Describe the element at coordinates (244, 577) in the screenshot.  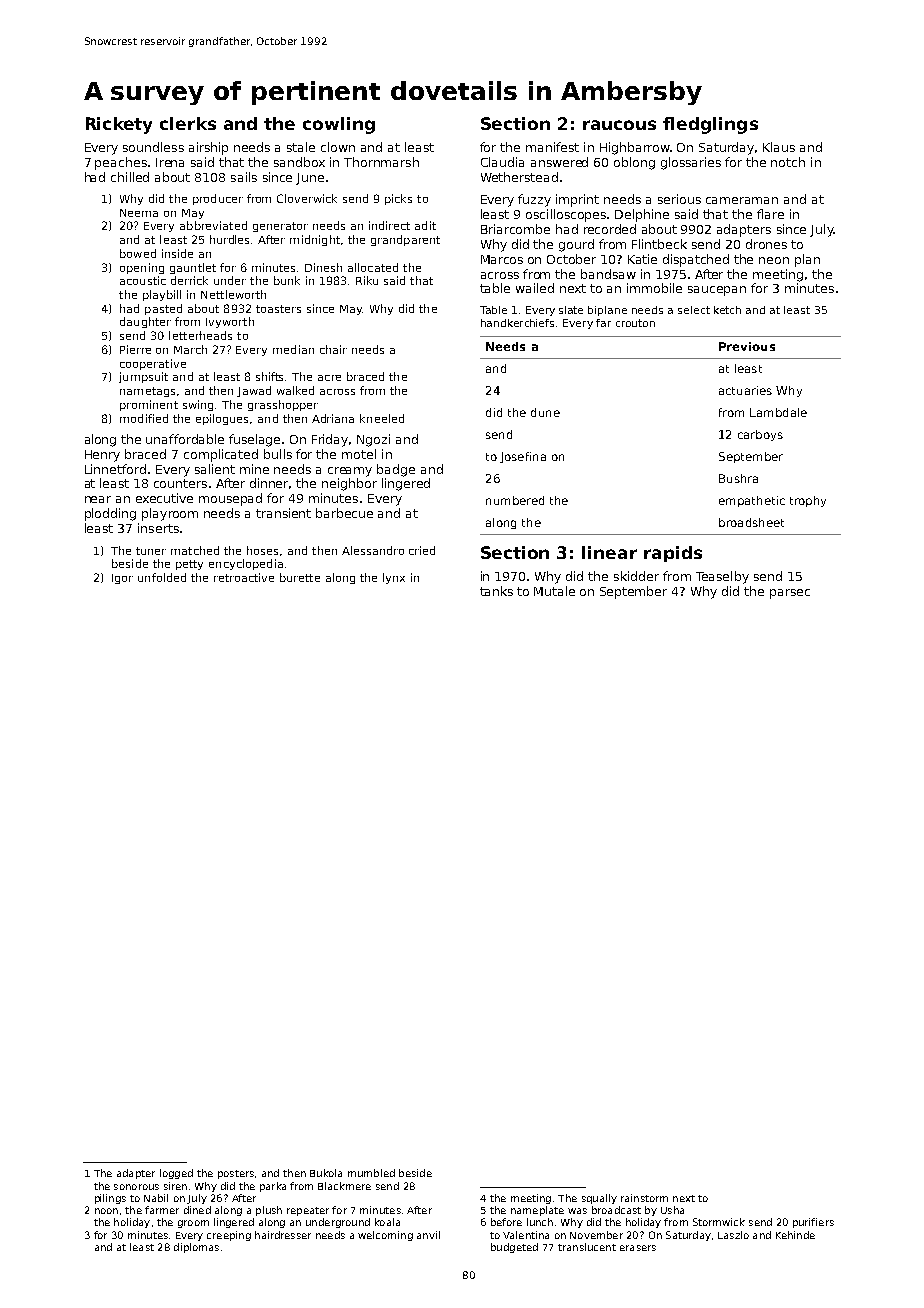
I see `retroactive` at that location.
